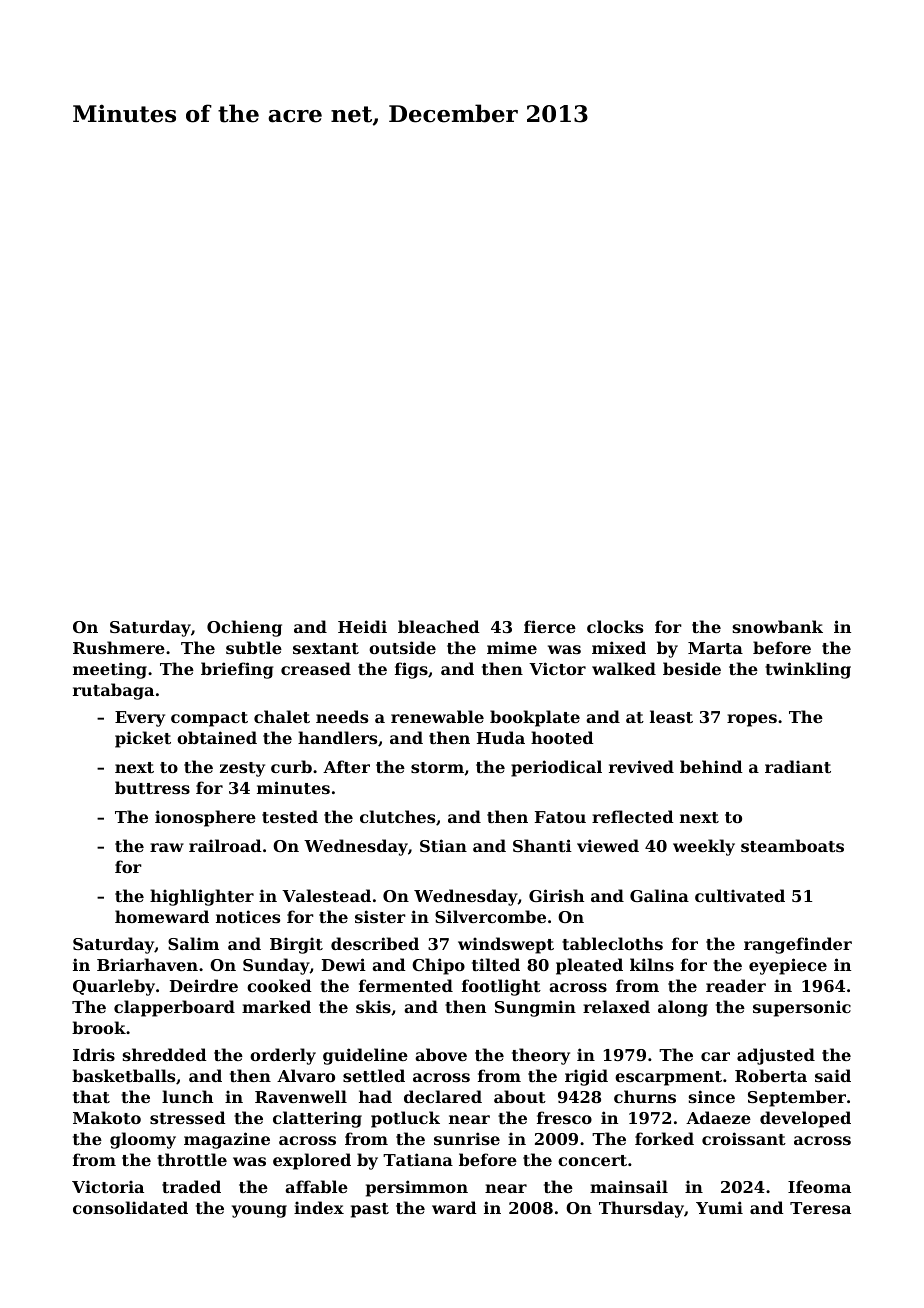 The width and height of the screenshot is (924, 1308). I want to click on consolidated, so click(130, 1207).
